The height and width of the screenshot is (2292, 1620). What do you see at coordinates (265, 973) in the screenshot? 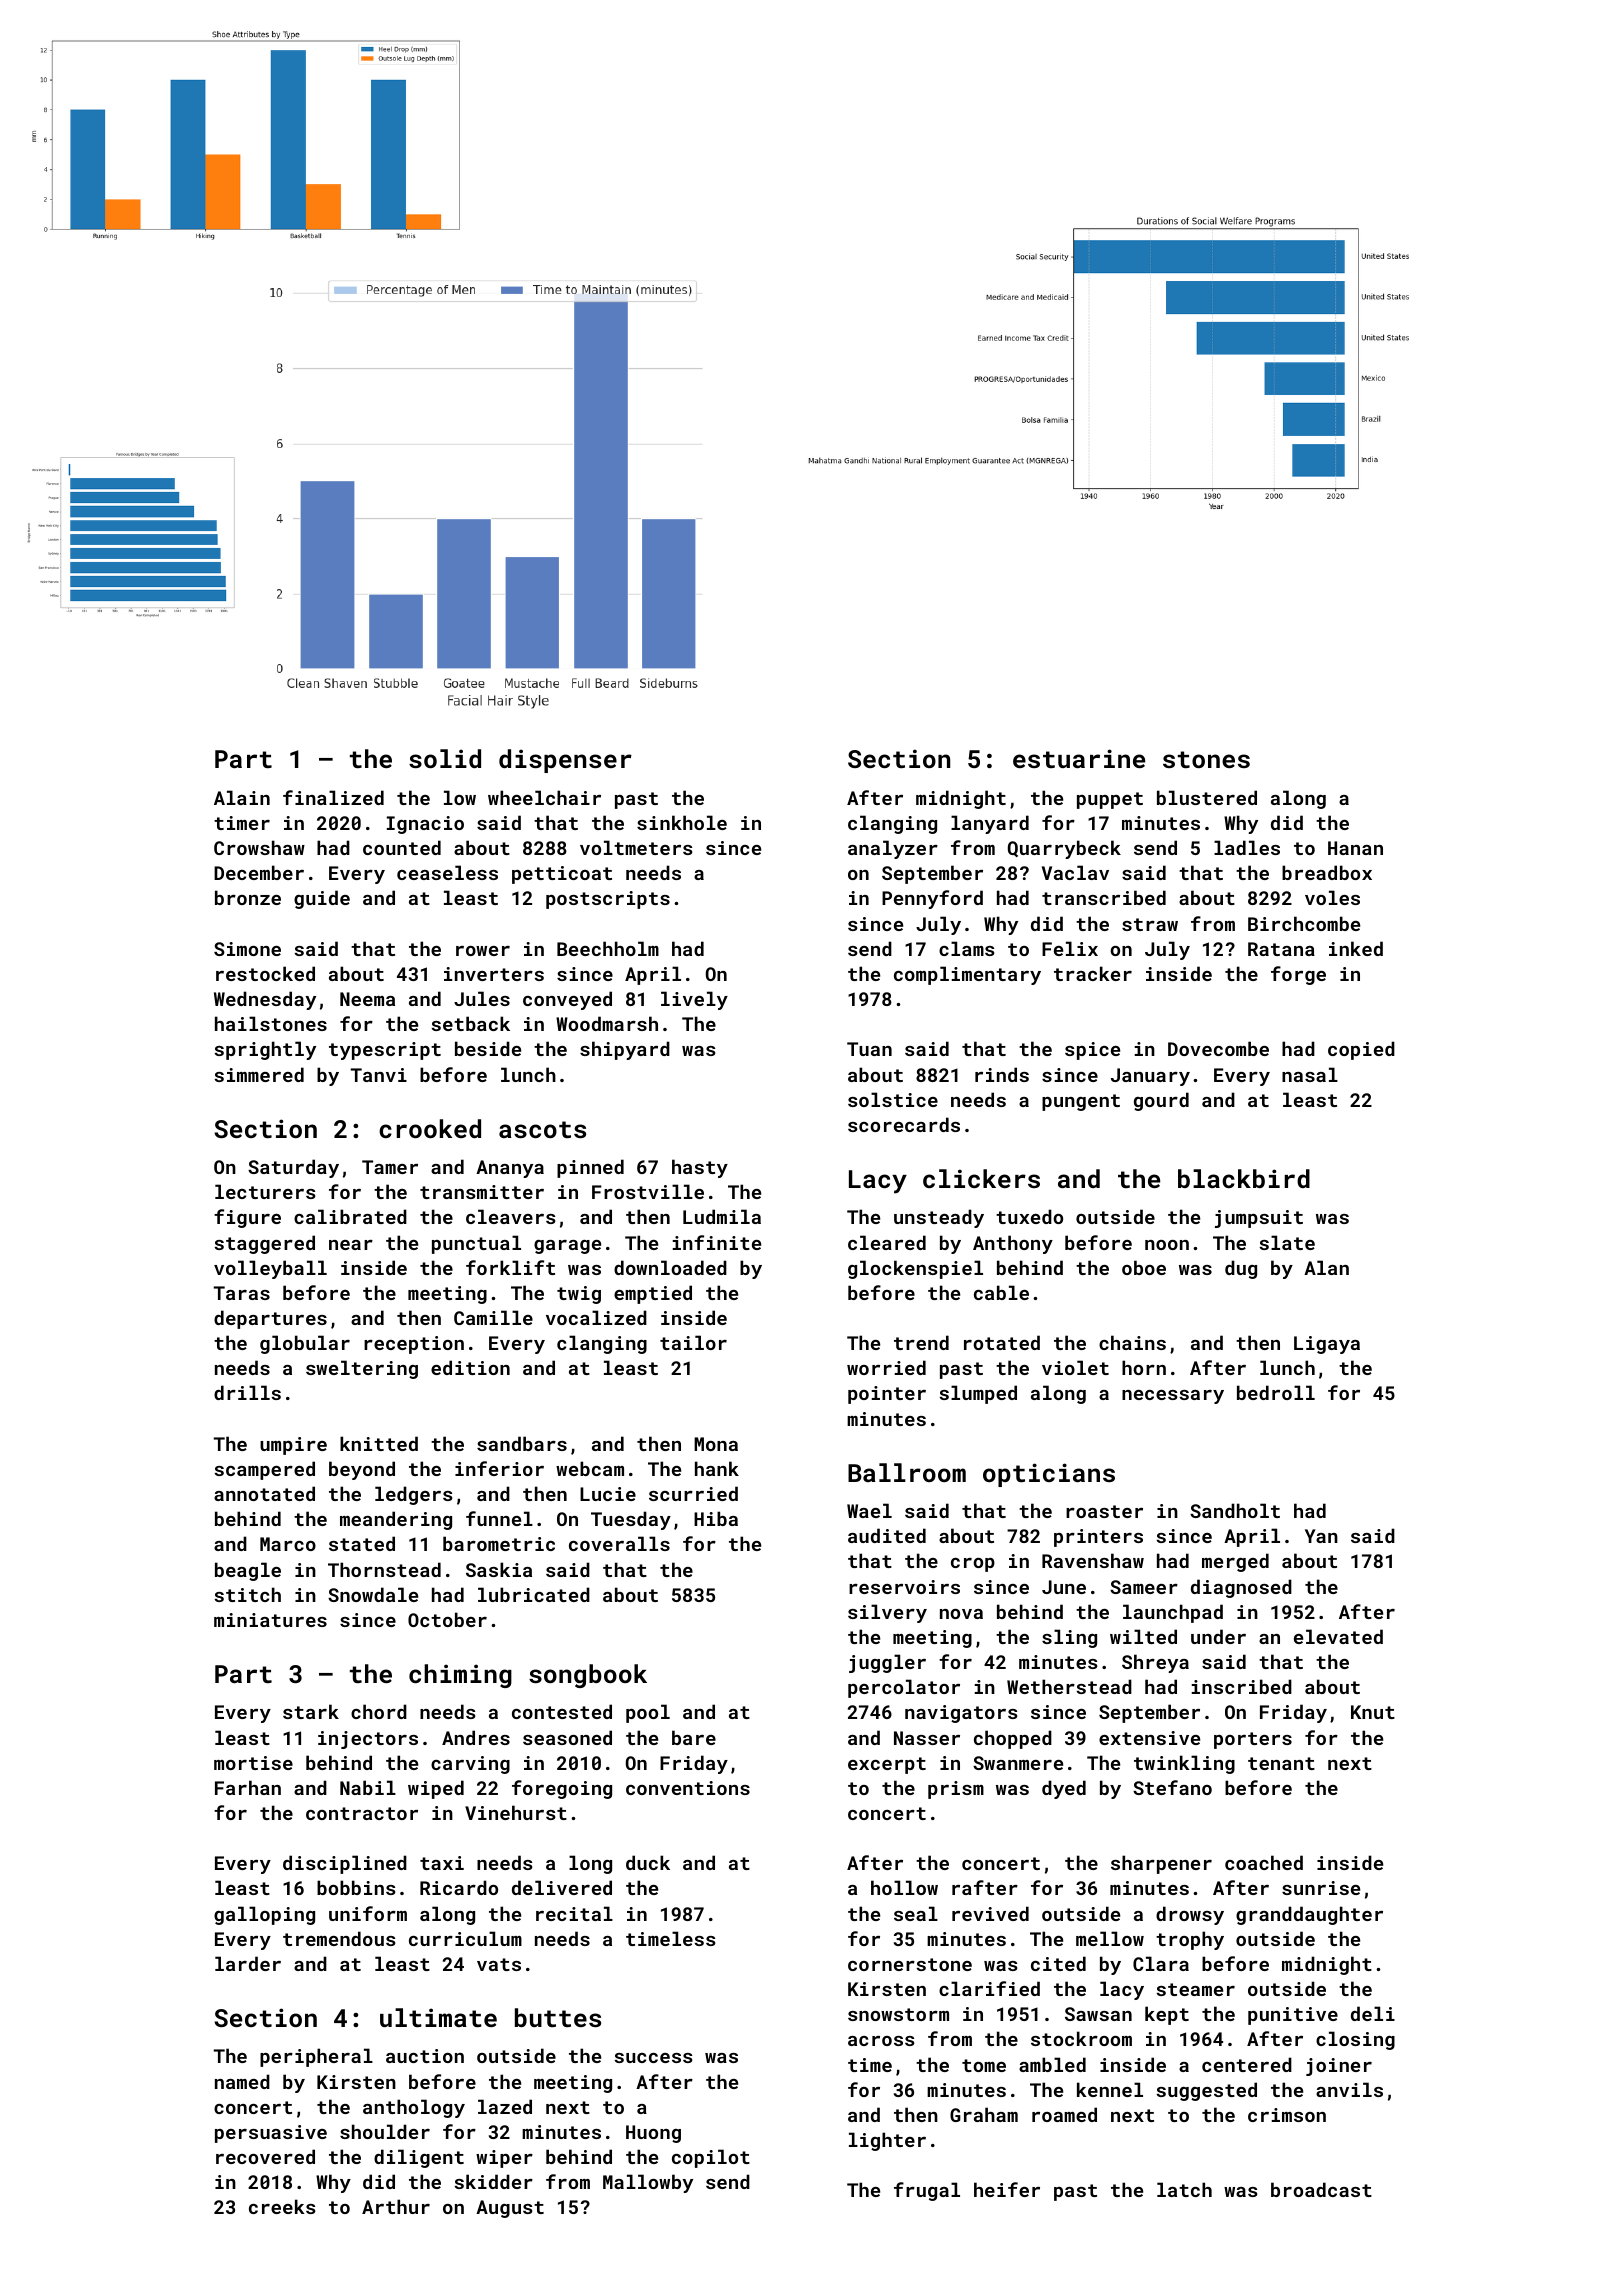
I see `restocked` at bounding box center [265, 973].
